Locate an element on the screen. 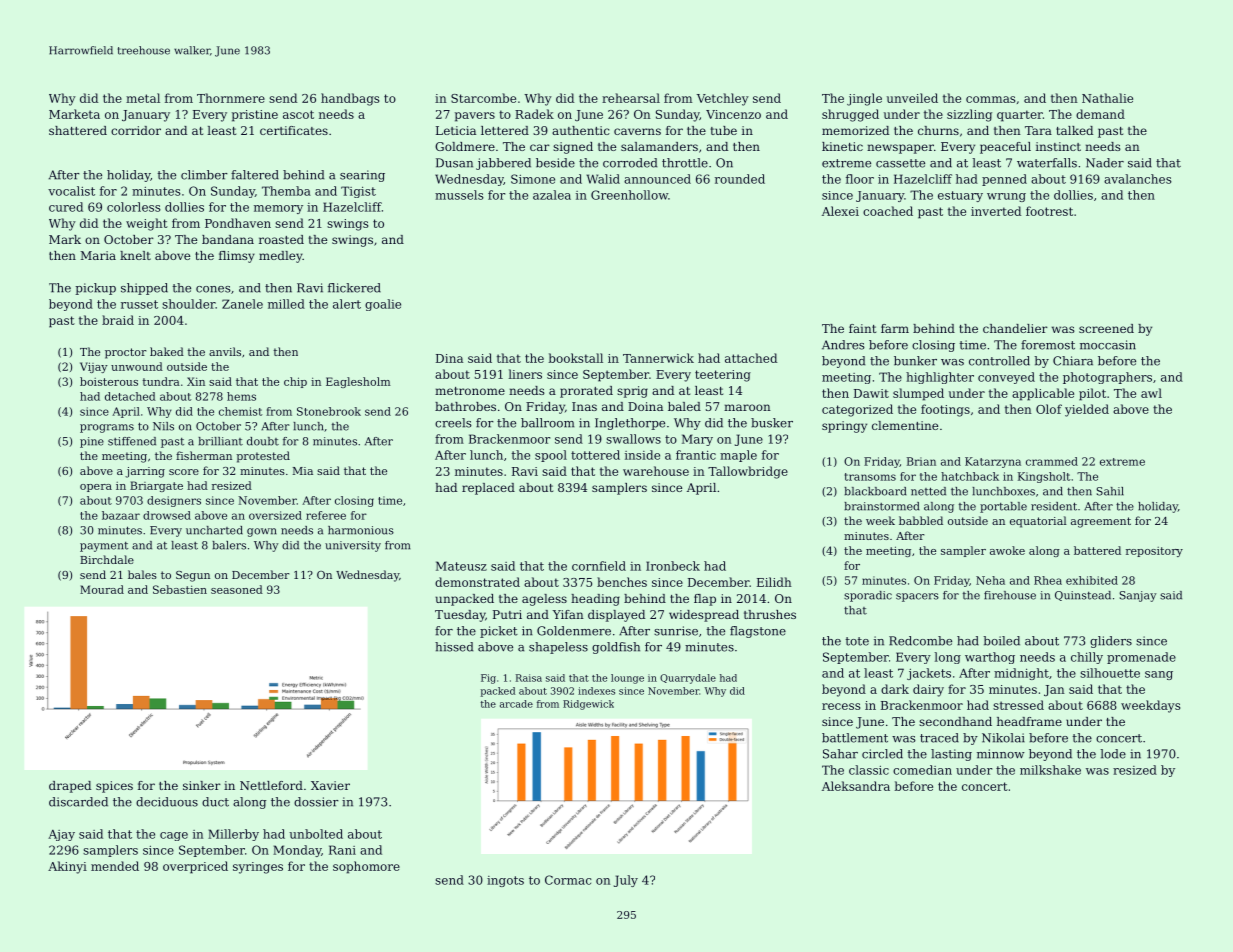 This screenshot has height=952, width=1233. boisterous is located at coordinates (109, 381).
